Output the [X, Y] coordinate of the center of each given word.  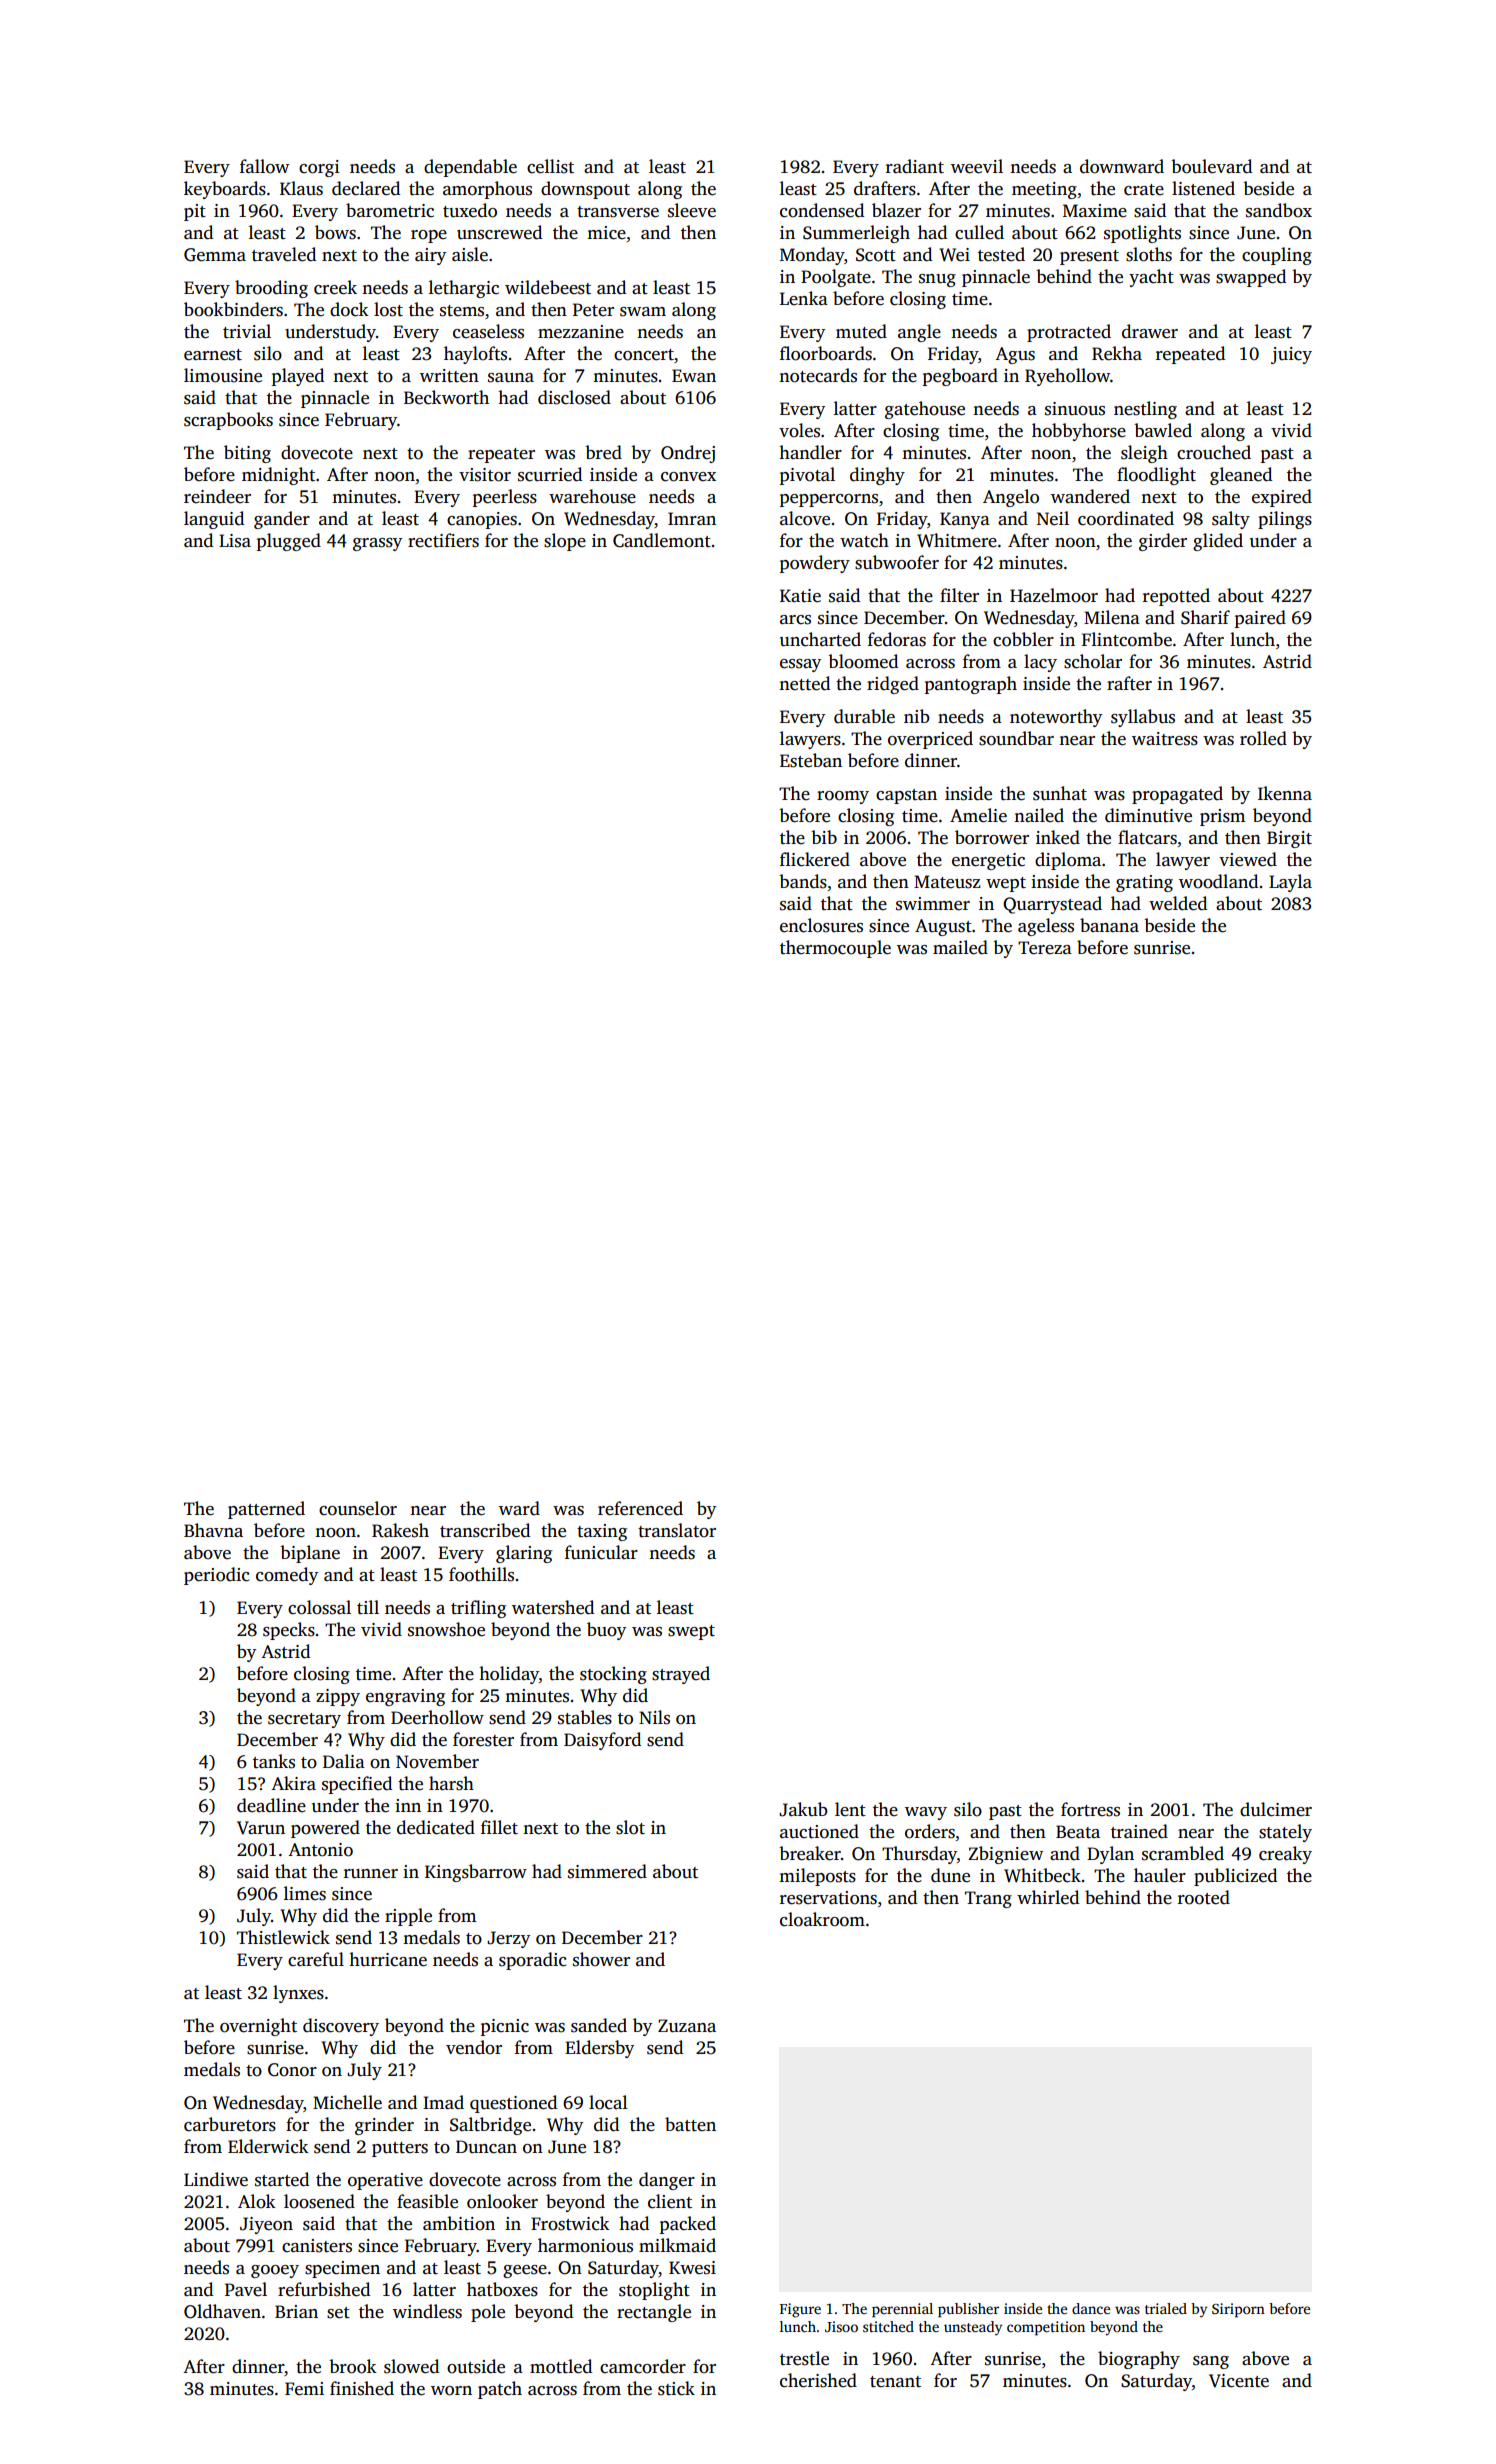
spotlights [1142, 234]
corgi [319, 168]
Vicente [1239, 2381]
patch [500, 2390]
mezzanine [581, 332]
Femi [304, 2389]
